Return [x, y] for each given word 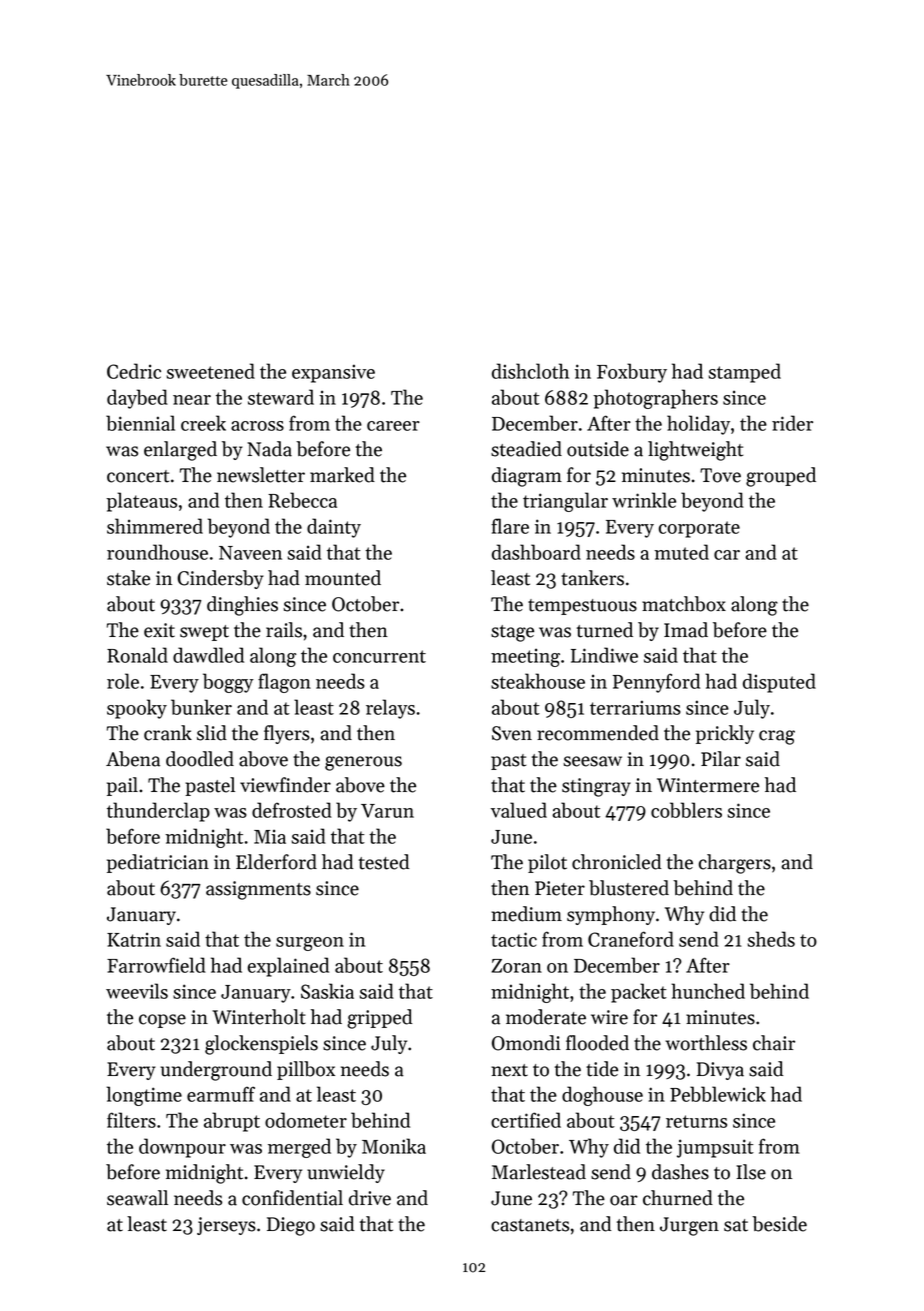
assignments [258, 890]
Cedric [134, 371]
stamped [745, 373]
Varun [387, 811]
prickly [725, 734]
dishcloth [530, 371]
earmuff [221, 1094]
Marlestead [539, 1172]
